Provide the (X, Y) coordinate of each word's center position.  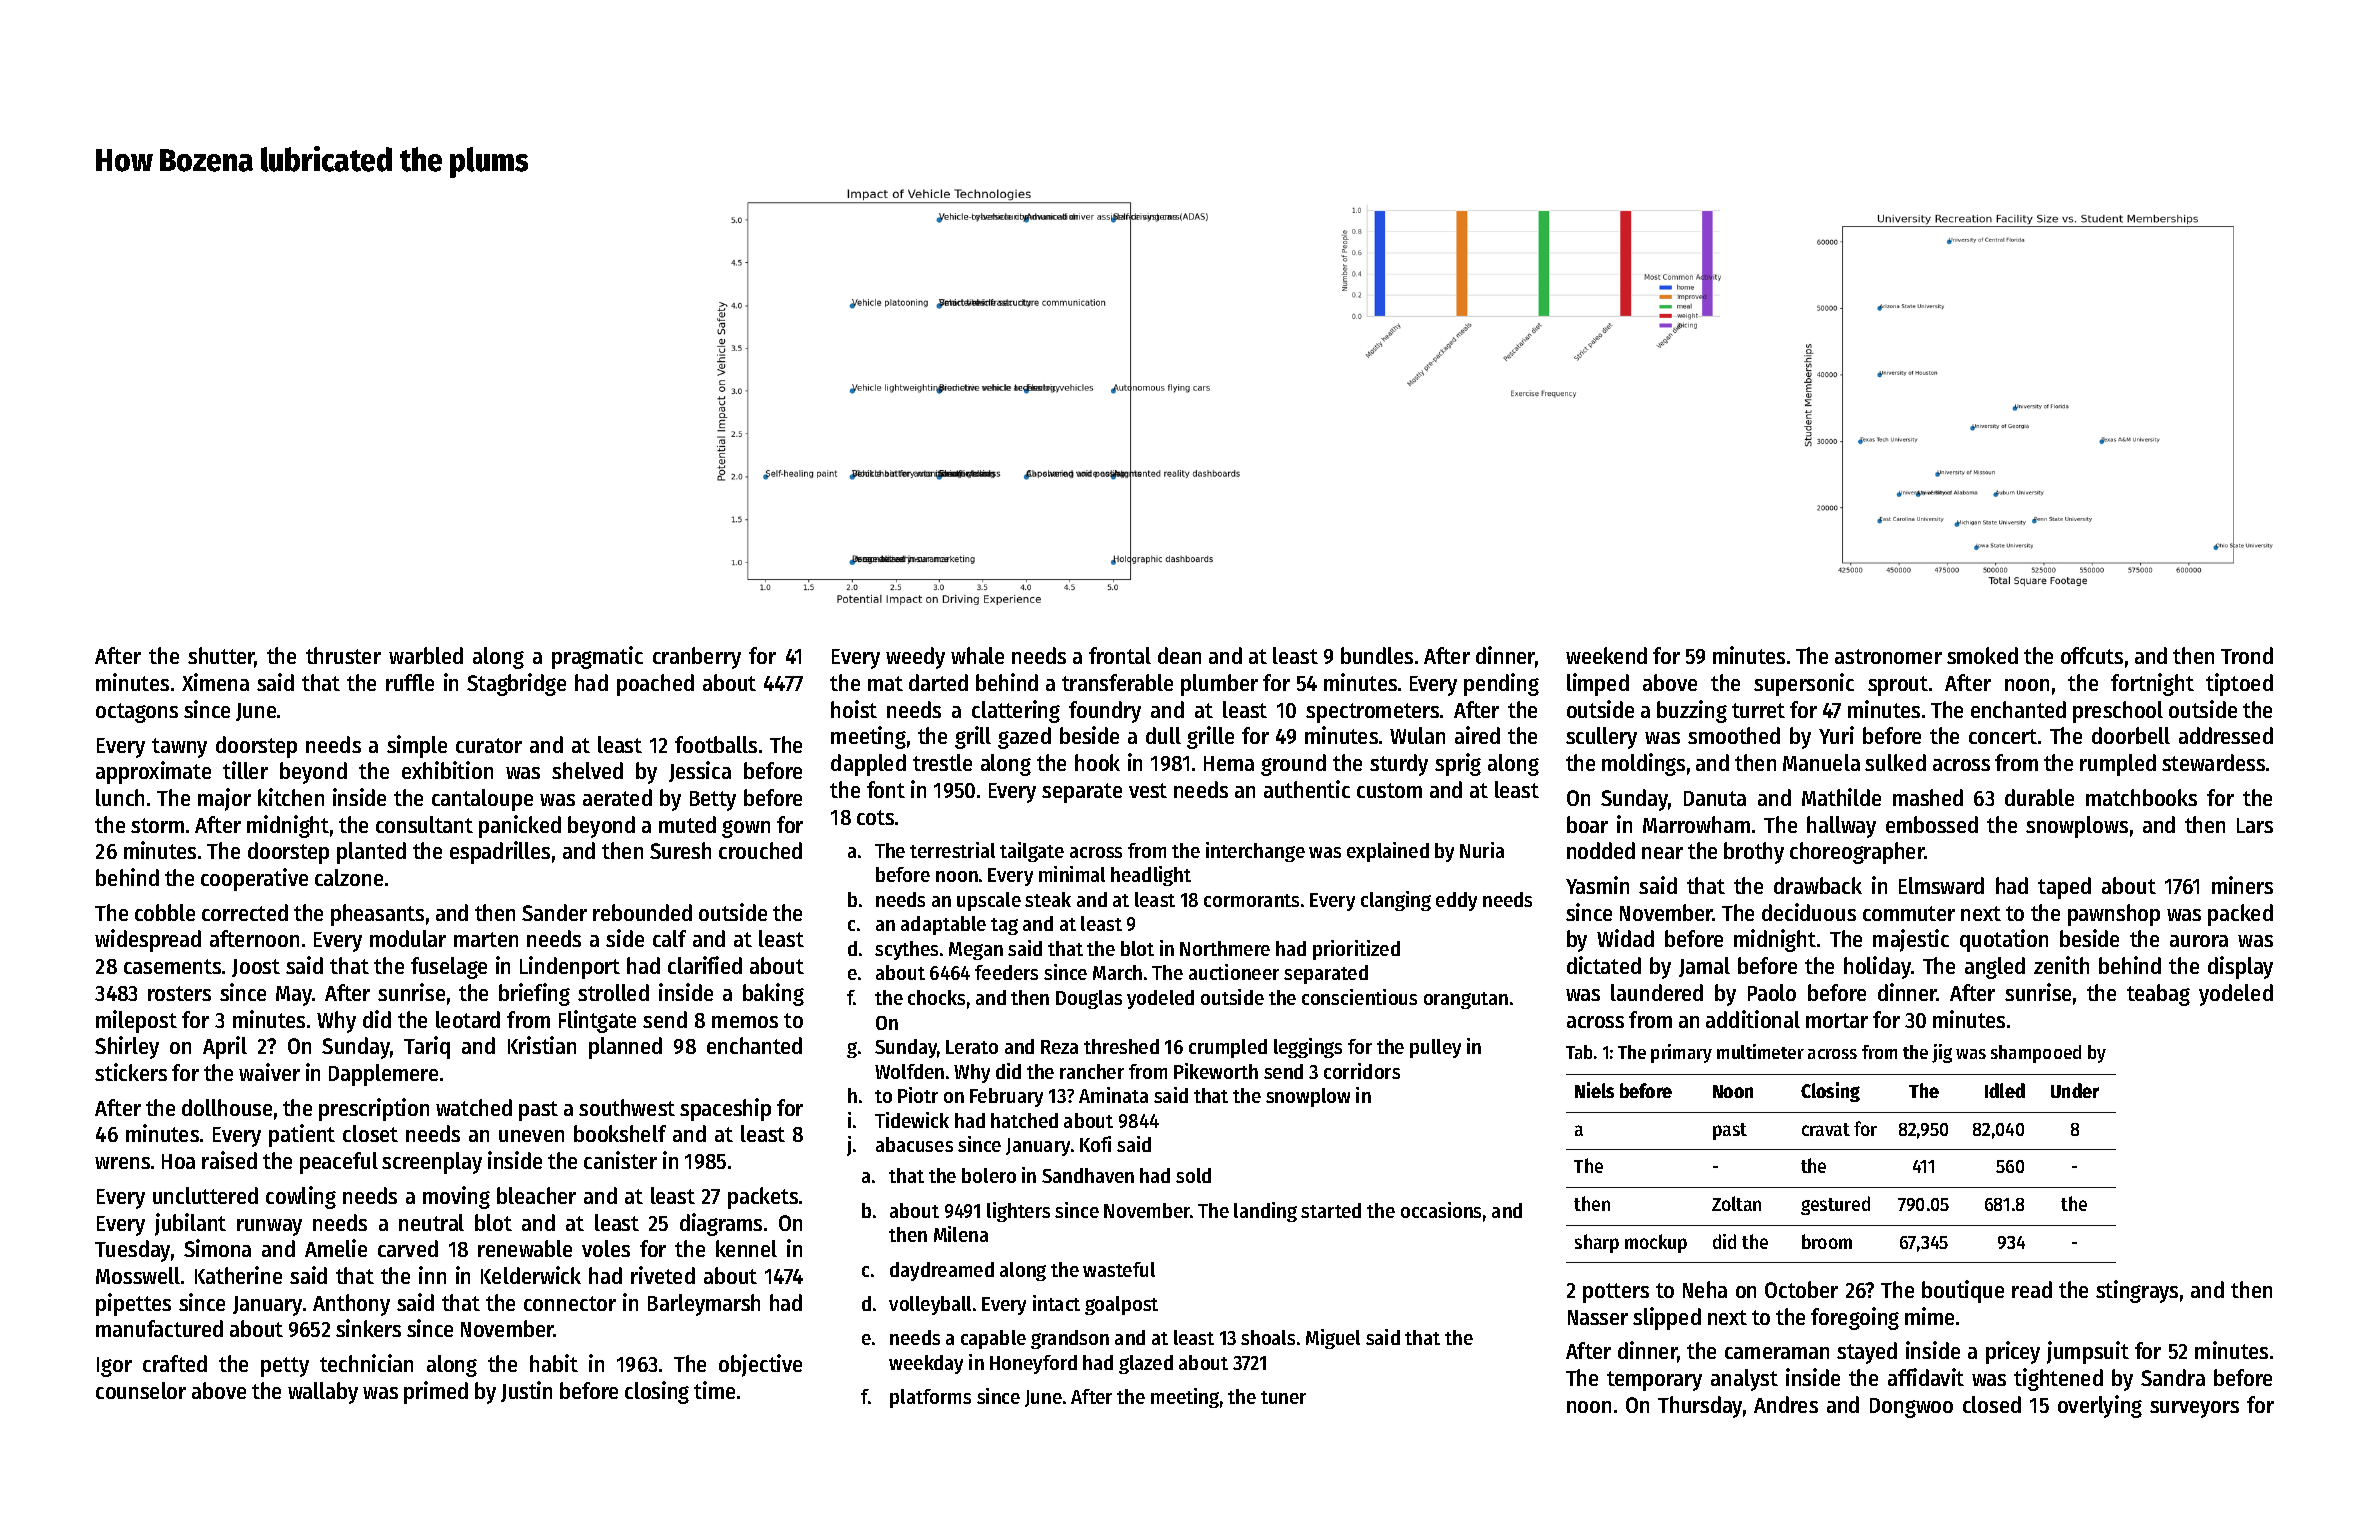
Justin (526, 1391)
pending (1501, 684)
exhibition (447, 770)
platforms (930, 1398)
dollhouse (227, 1107)
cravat (1826, 1129)
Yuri (1836, 735)
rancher (1092, 1071)
